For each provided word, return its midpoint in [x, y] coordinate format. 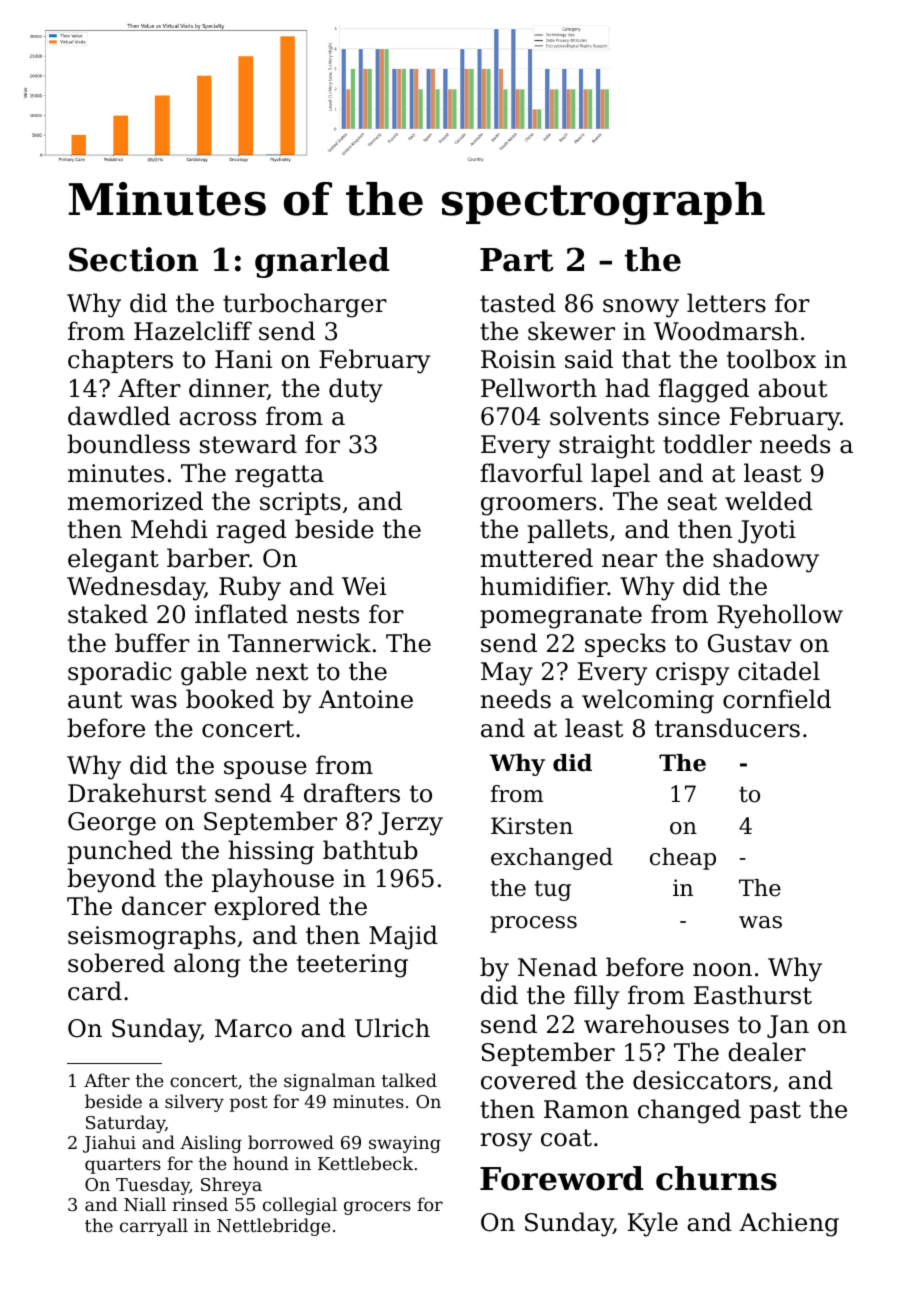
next [282, 672]
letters [726, 303]
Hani [243, 359]
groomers [538, 506]
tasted [518, 303]
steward [248, 444]
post [249, 1104]
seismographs [152, 937]
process [534, 924]
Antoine [366, 699]
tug [553, 890]
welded [769, 501]
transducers [727, 728]
